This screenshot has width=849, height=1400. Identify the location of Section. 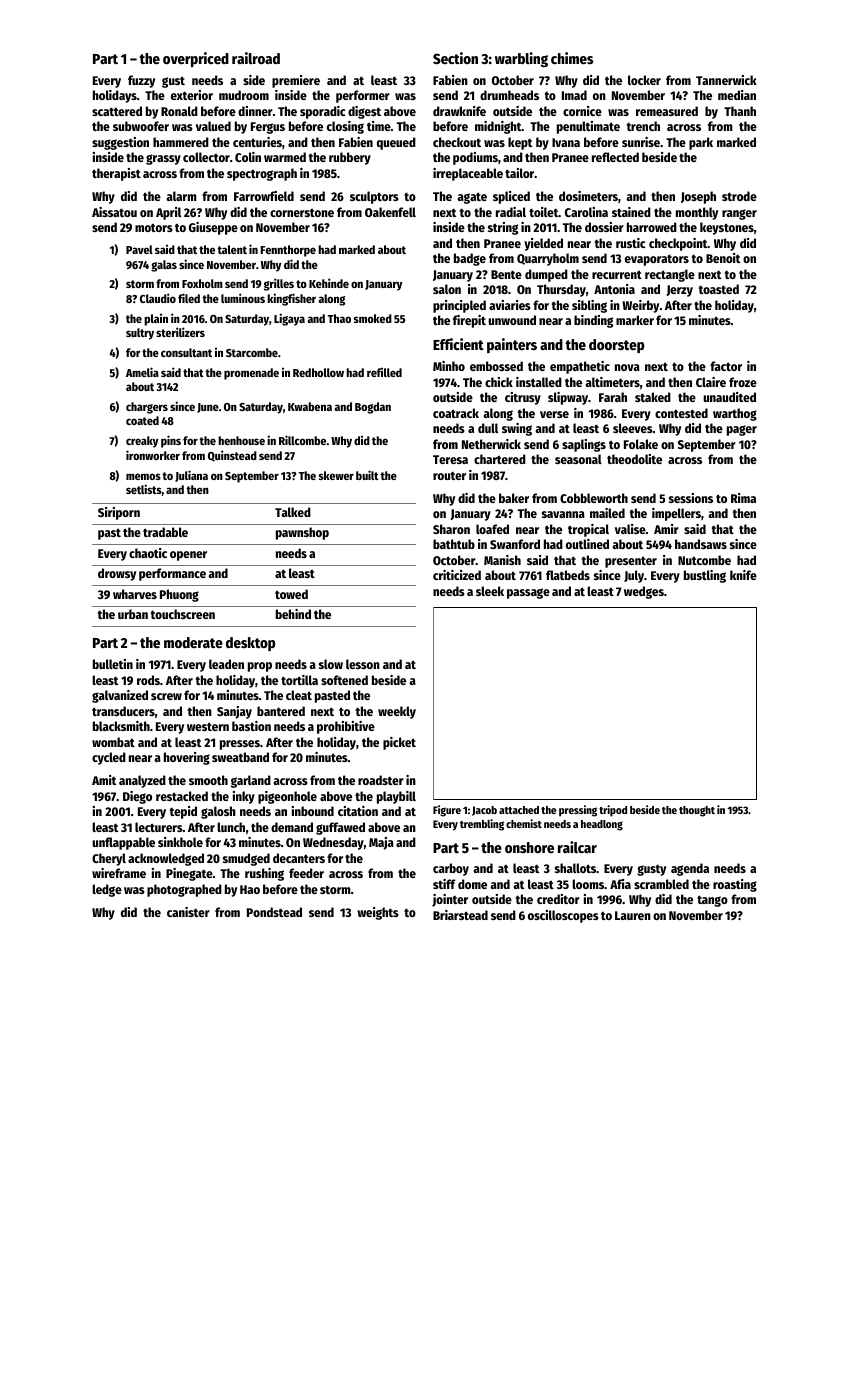
(455, 58).
